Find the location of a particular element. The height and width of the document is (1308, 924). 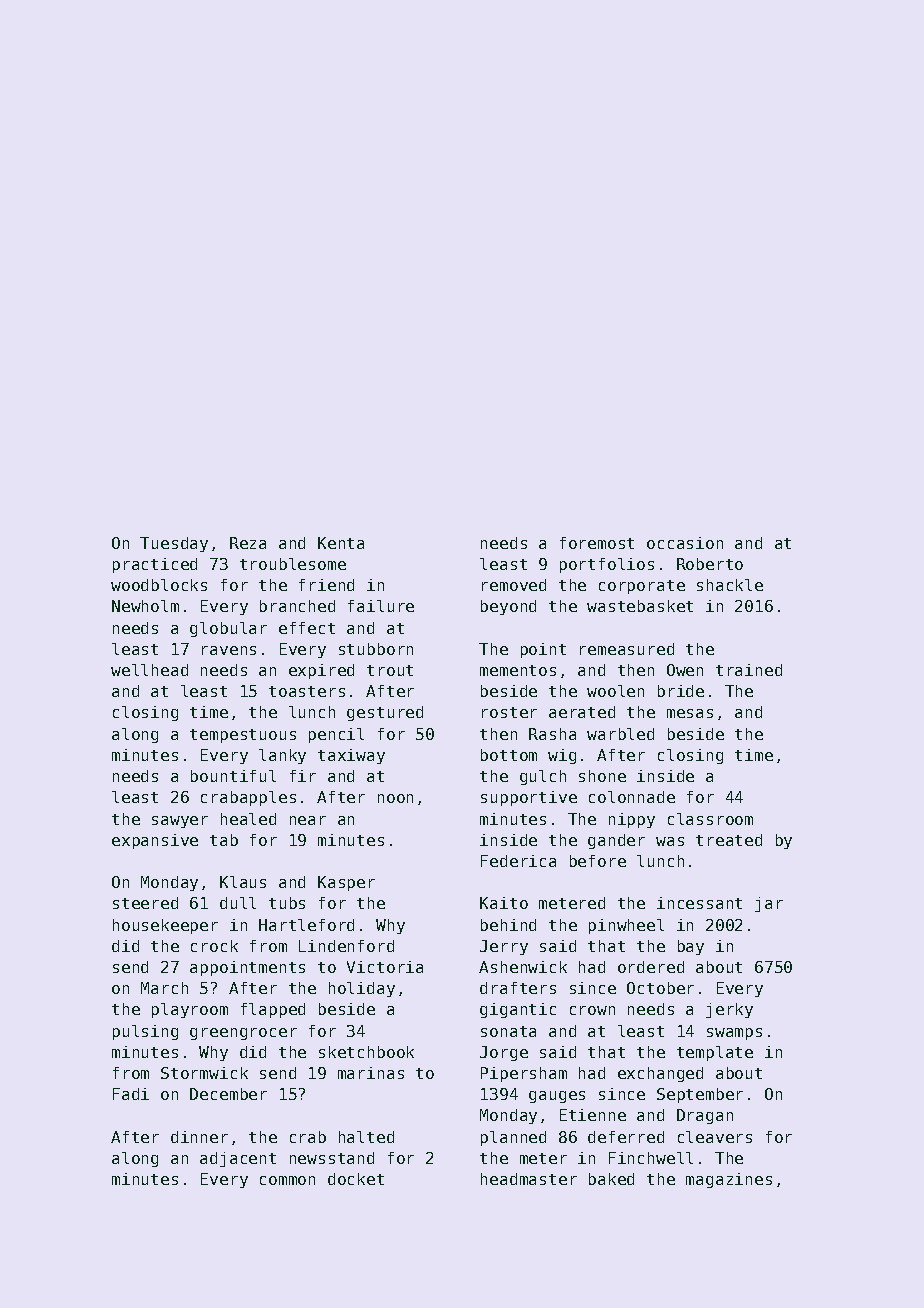

Fadi is located at coordinates (131, 1094).
